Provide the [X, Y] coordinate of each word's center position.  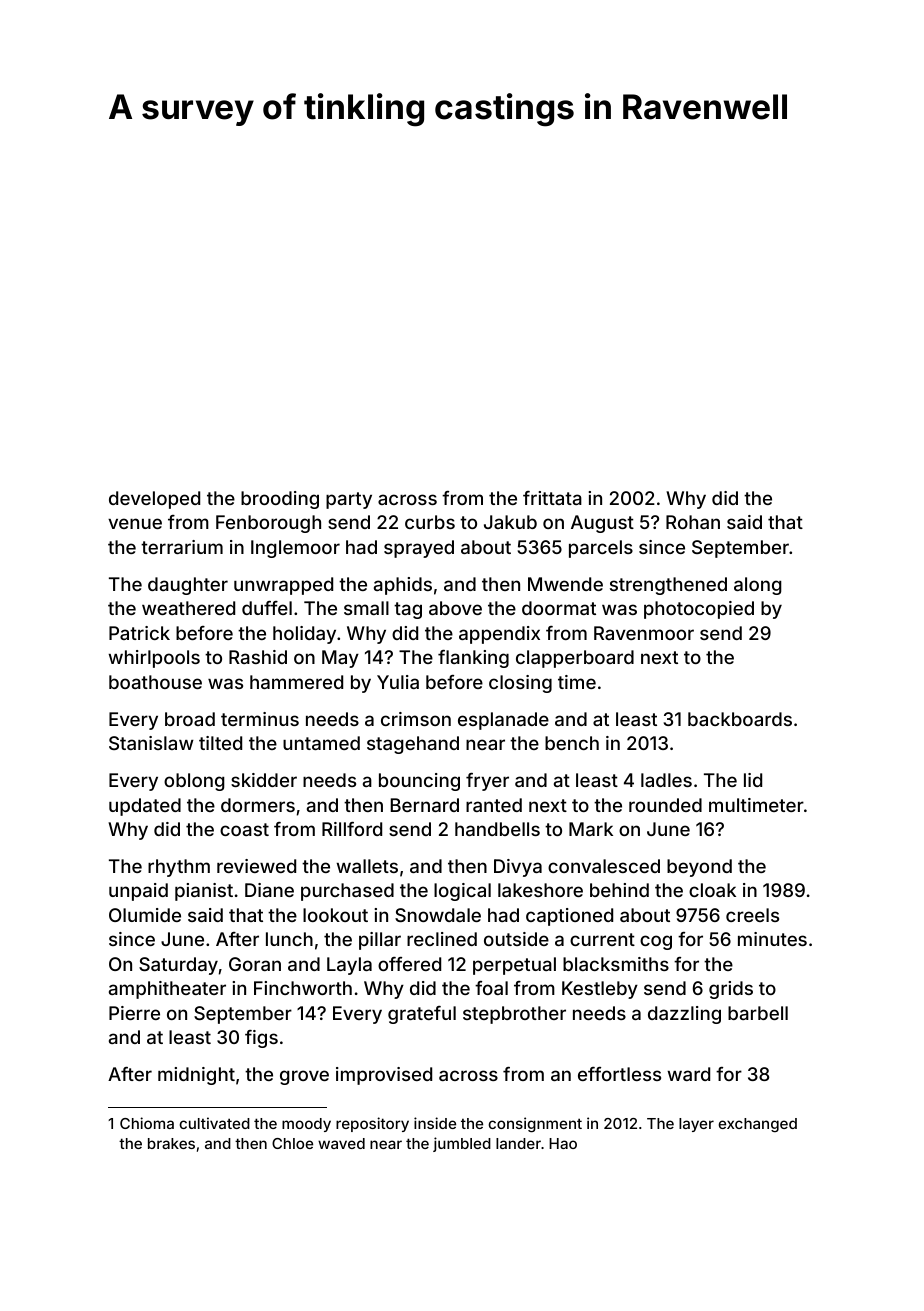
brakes [171, 1143]
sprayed [419, 549]
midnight [196, 1076]
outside [516, 939]
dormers [258, 805]
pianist [204, 892]
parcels [601, 549]
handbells [497, 829]
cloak [712, 890]
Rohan [693, 522]
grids [731, 990]
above [455, 608]
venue [135, 523]
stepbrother [514, 1015]
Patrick [139, 633]
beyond [699, 868]
